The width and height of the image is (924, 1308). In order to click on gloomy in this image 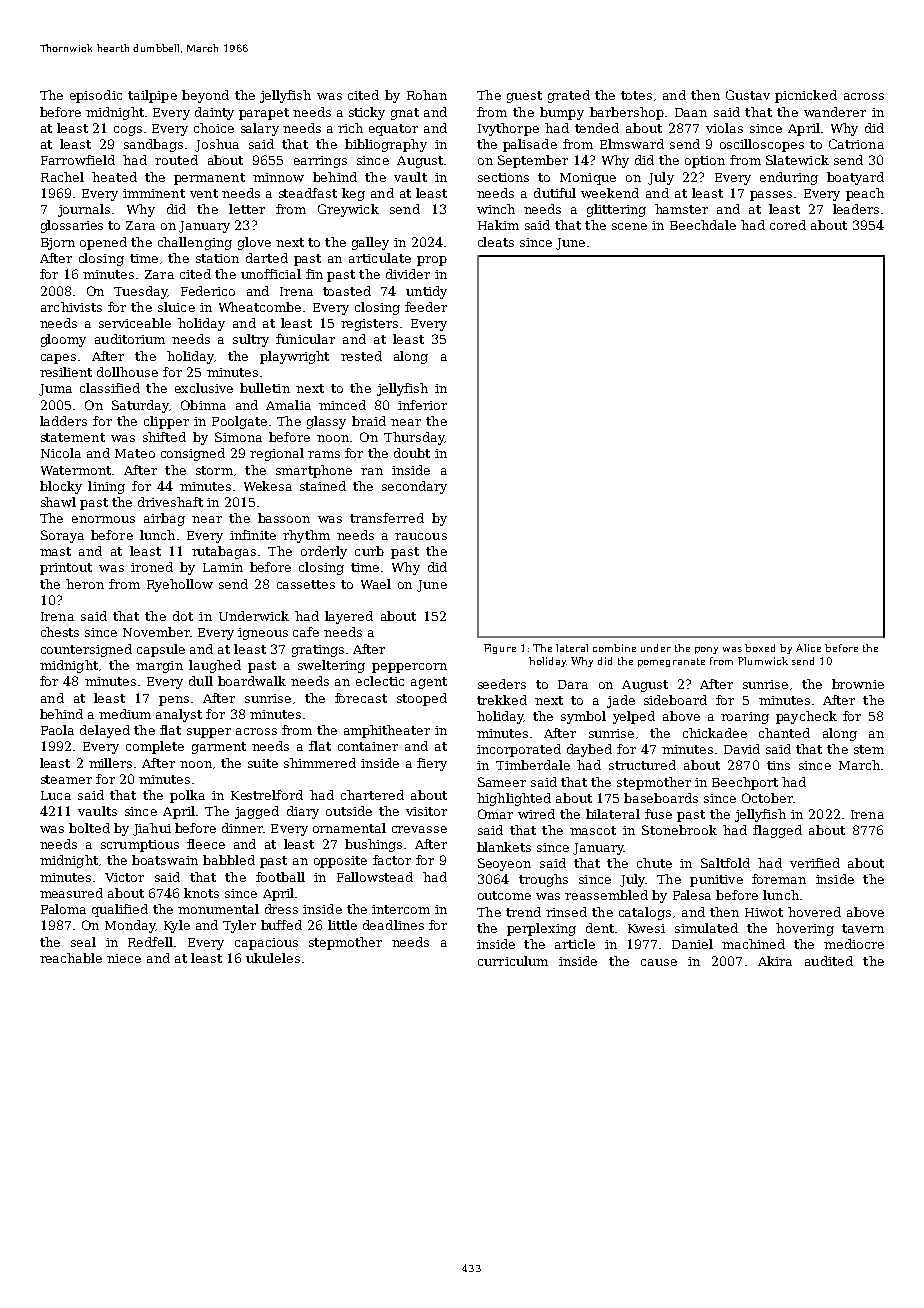, I will do `click(63, 340)`.
